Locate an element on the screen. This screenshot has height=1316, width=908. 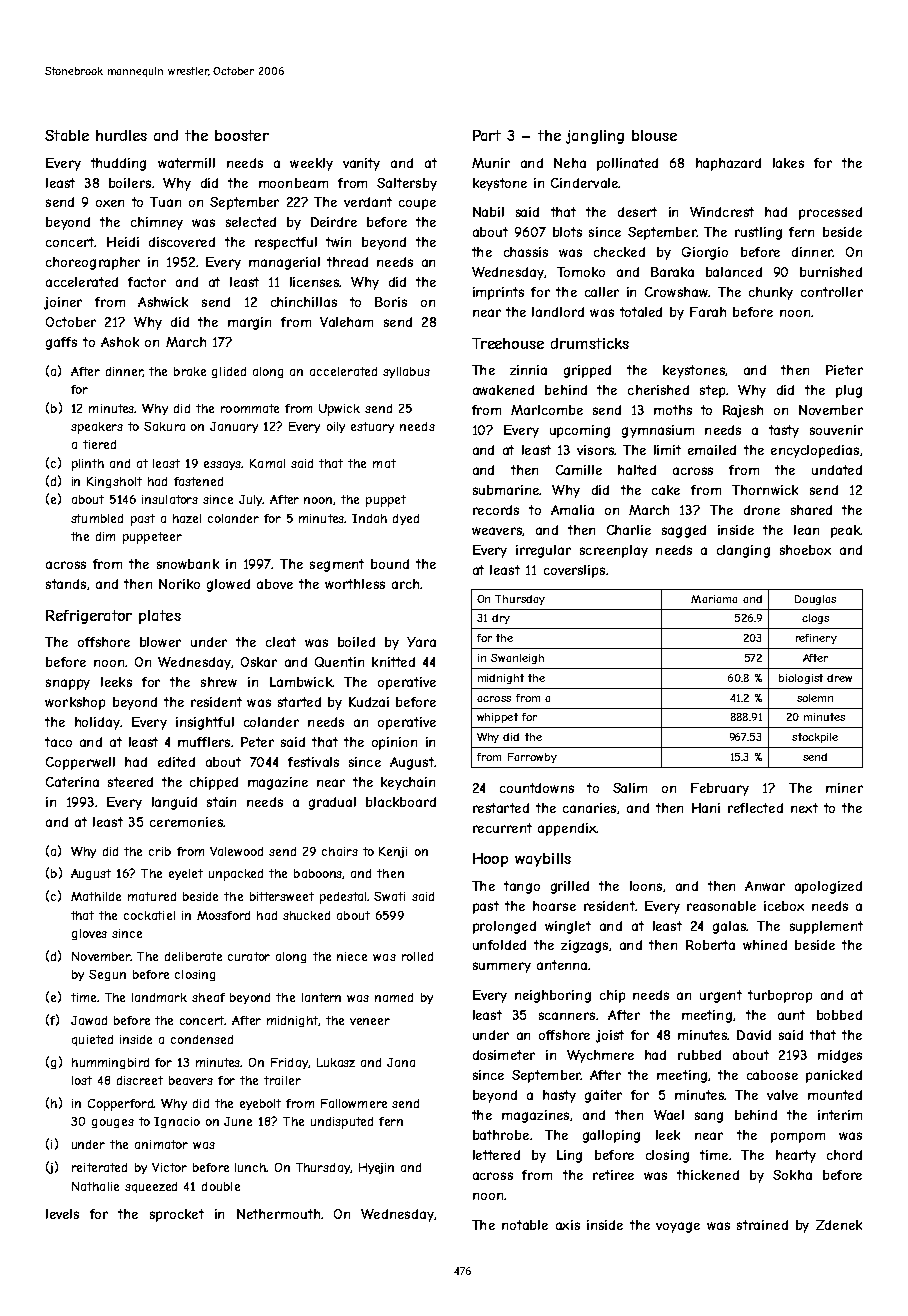
notable is located at coordinates (525, 1225).
